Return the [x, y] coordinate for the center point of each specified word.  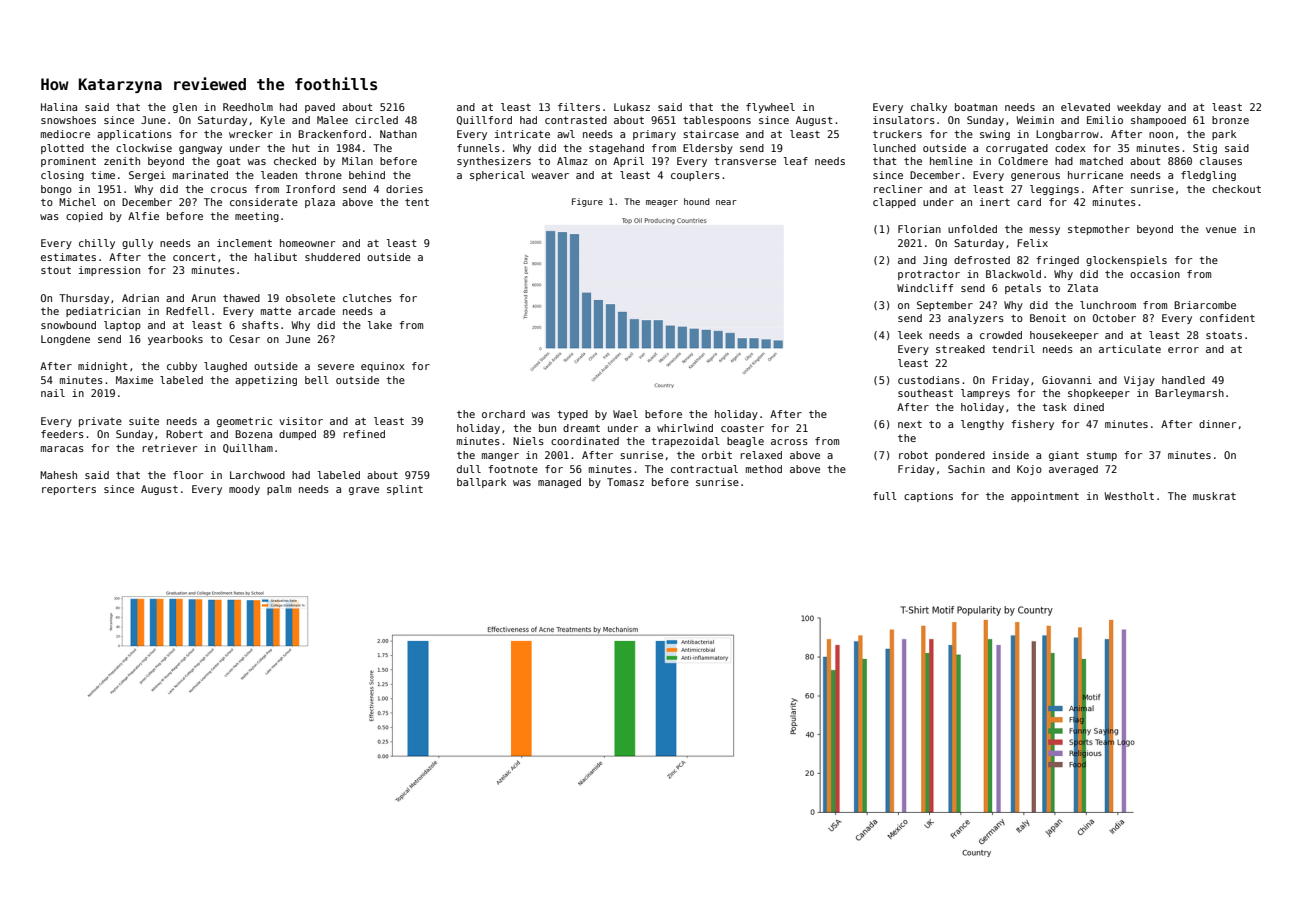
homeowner [307, 243]
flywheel [770, 108]
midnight [103, 367]
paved [320, 108]
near [726, 202]
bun [547, 428]
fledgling [1208, 176]
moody [244, 490]
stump [1102, 456]
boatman [976, 107]
